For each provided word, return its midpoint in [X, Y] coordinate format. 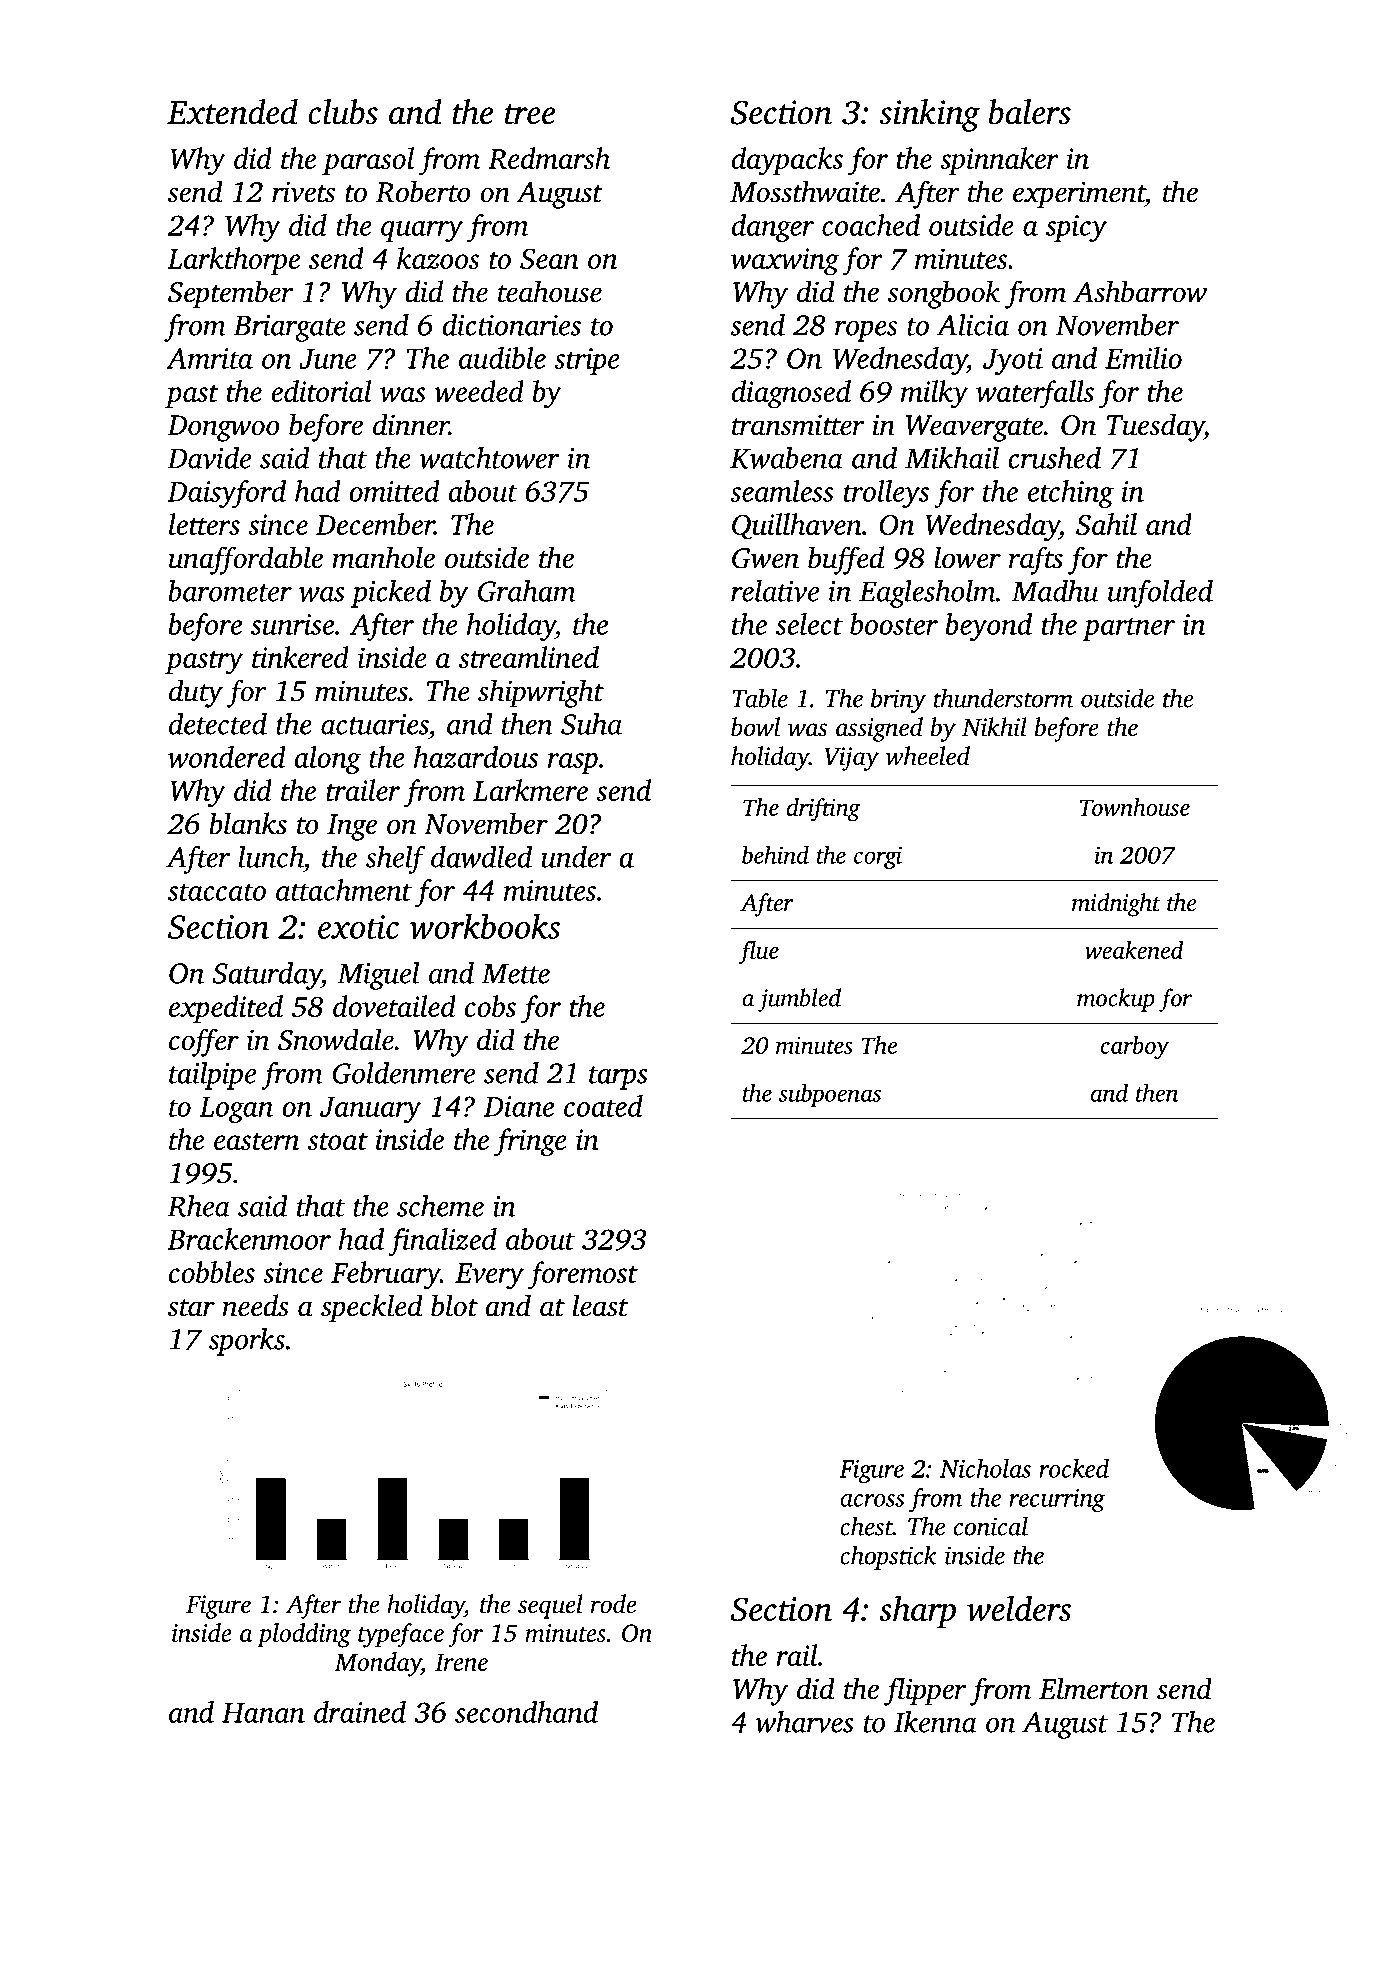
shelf [396, 860]
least [600, 1305]
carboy [1135, 1048]
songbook [944, 294]
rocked [1074, 1468]
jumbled [799, 1000]
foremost [583, 1275]
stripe [587, 361]
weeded [479, 391]
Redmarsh [549, 158]
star [191, 1308]
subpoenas [830, 1095]
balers [1029, 112]
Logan [236, 1110]
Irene [461, 1662]
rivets [303, 192]
